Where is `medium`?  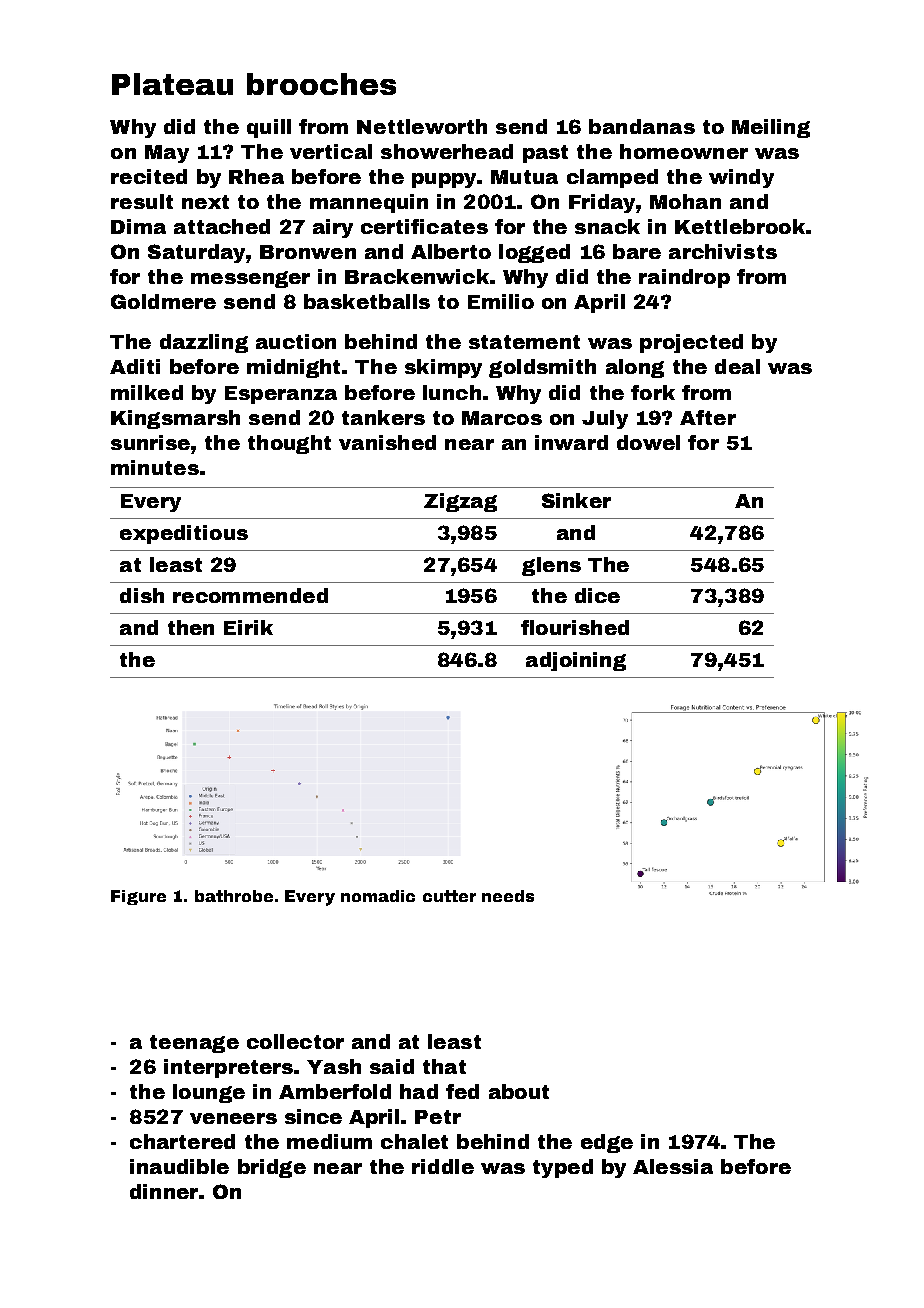 medium is located at coordinates (329, 1141).
